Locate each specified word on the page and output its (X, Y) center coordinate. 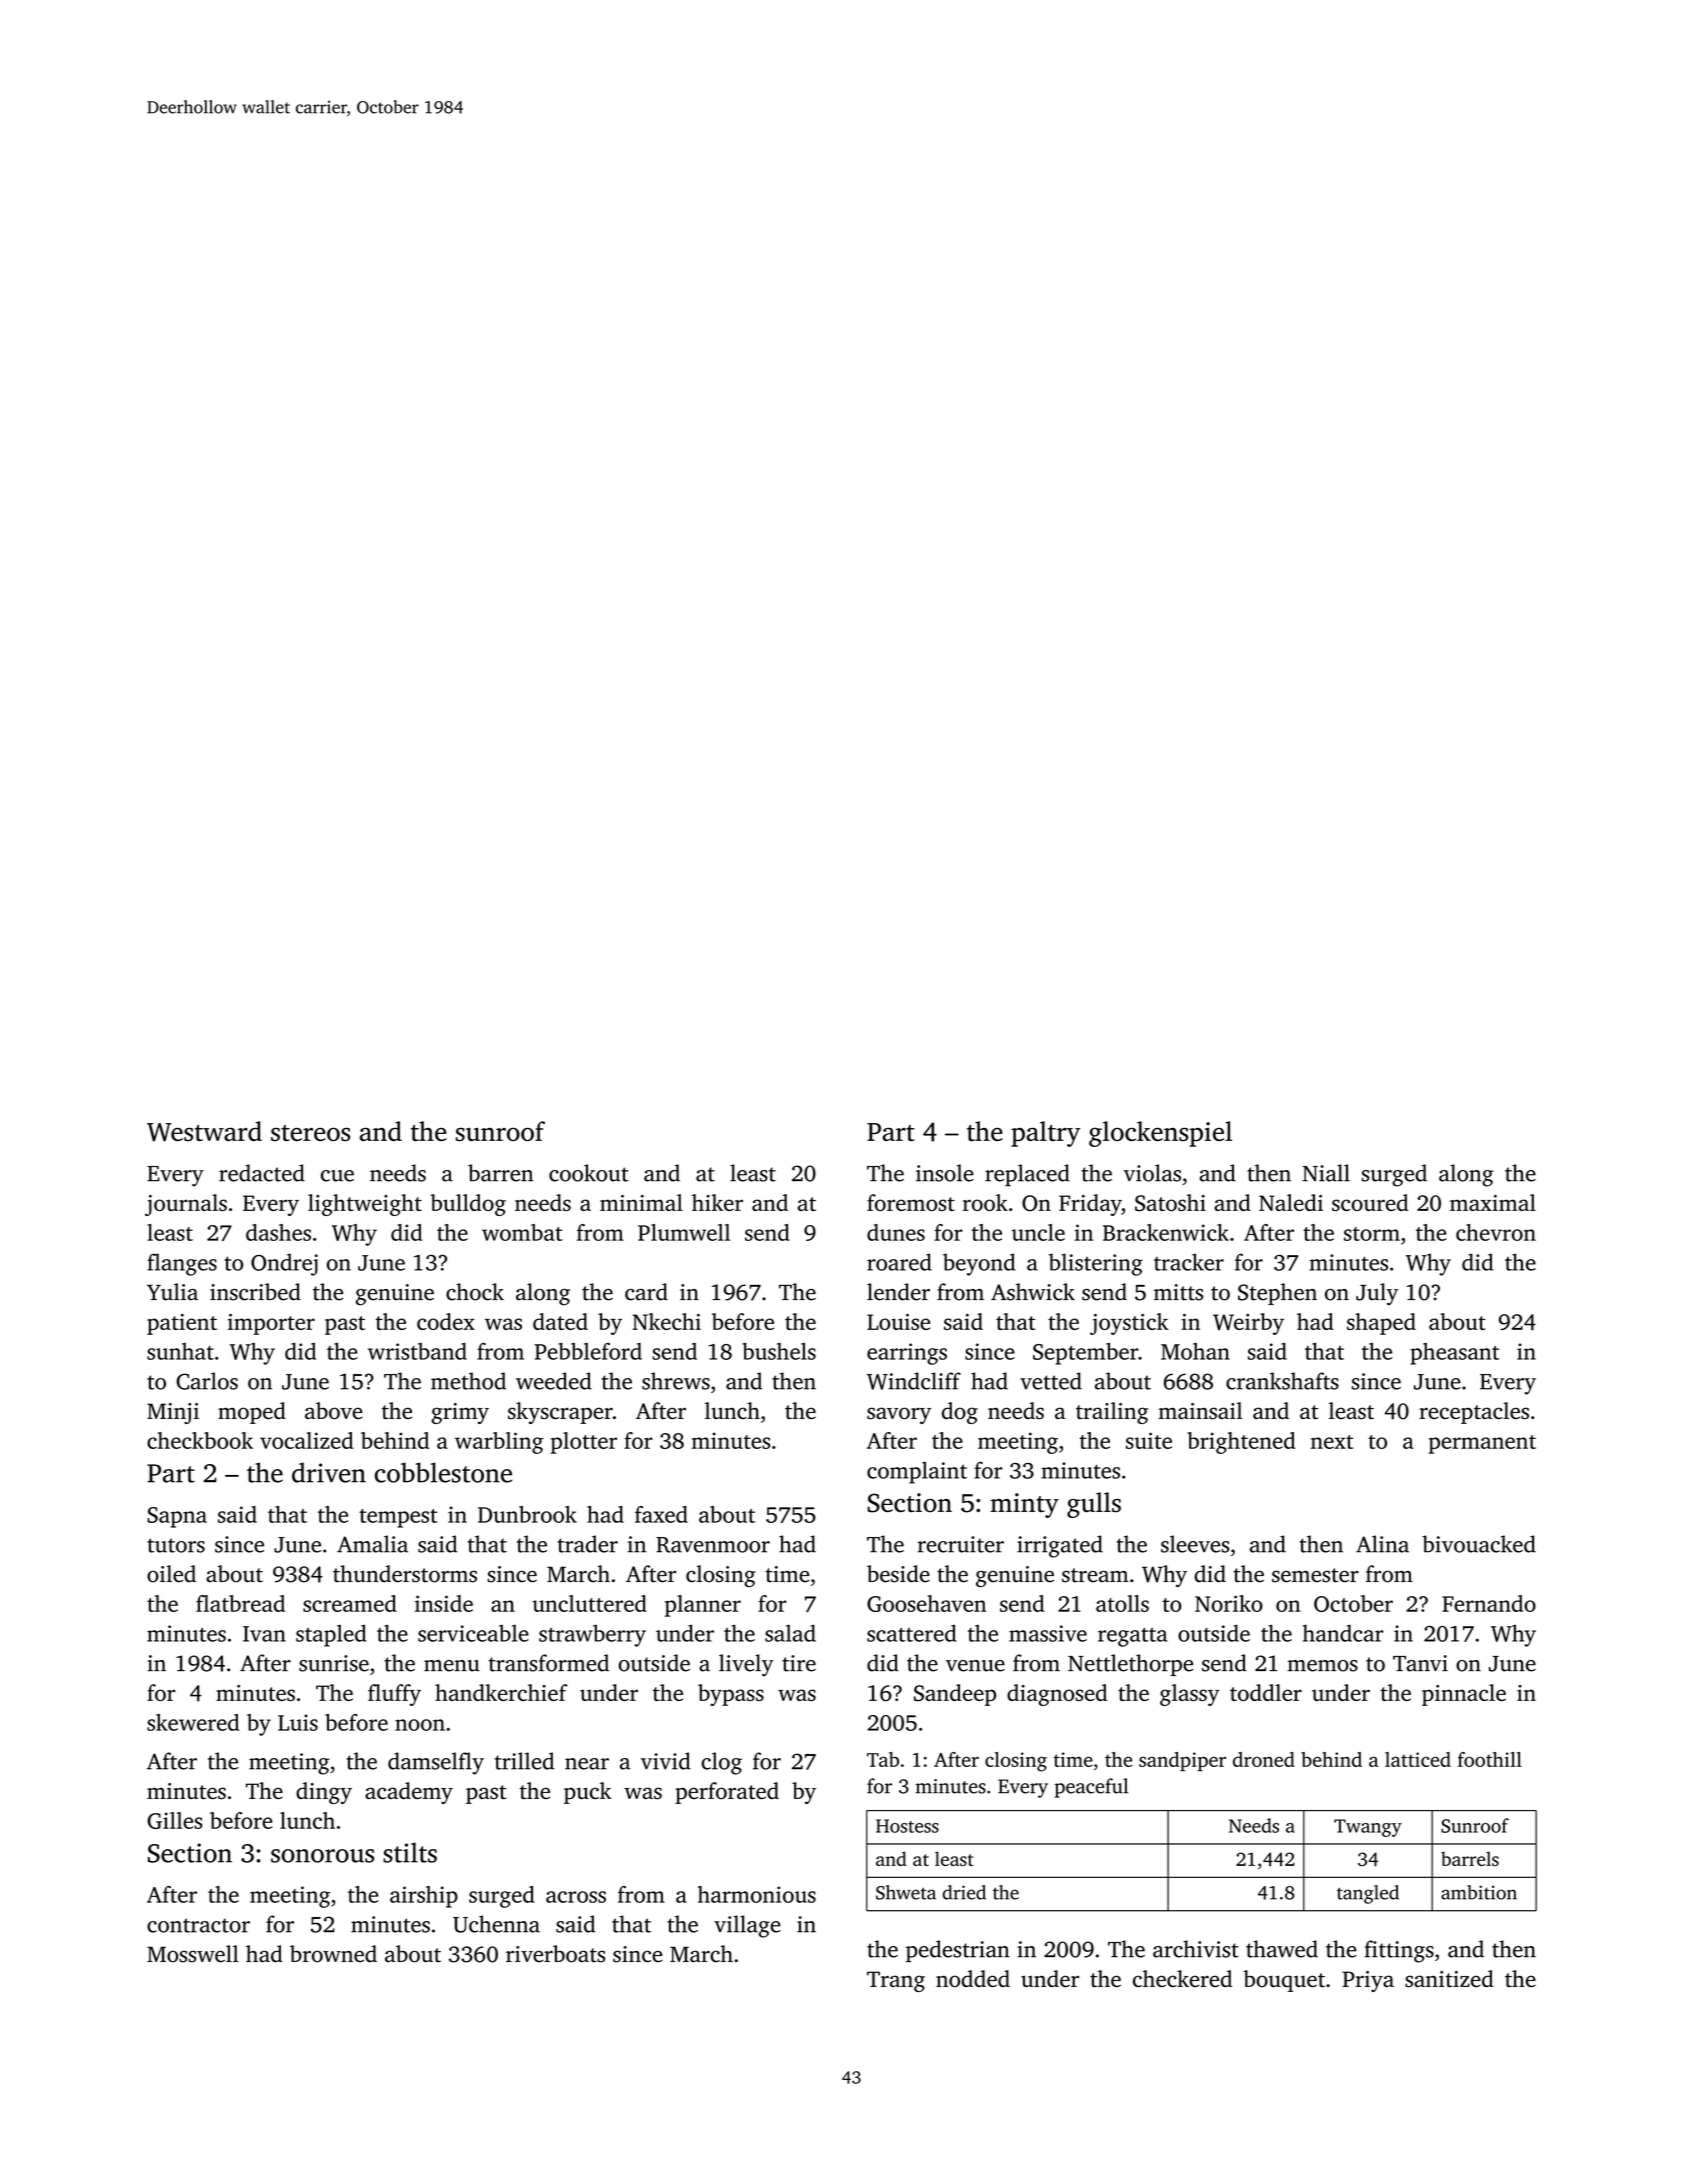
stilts (410, 1852)
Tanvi (1420, 1663)
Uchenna (496, 1924)
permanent (1482, 1444)
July (1377, 1294)
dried (964, 1892)
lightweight (365, 1205)
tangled (1368, 1894)
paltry (1046, 1134)
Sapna (177, 1517)
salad (790, 1633)
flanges (182, 1264)
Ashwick (1033, 1292)
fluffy (394, 1695)
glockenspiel (1160, 1134)
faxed (661, 1514)
